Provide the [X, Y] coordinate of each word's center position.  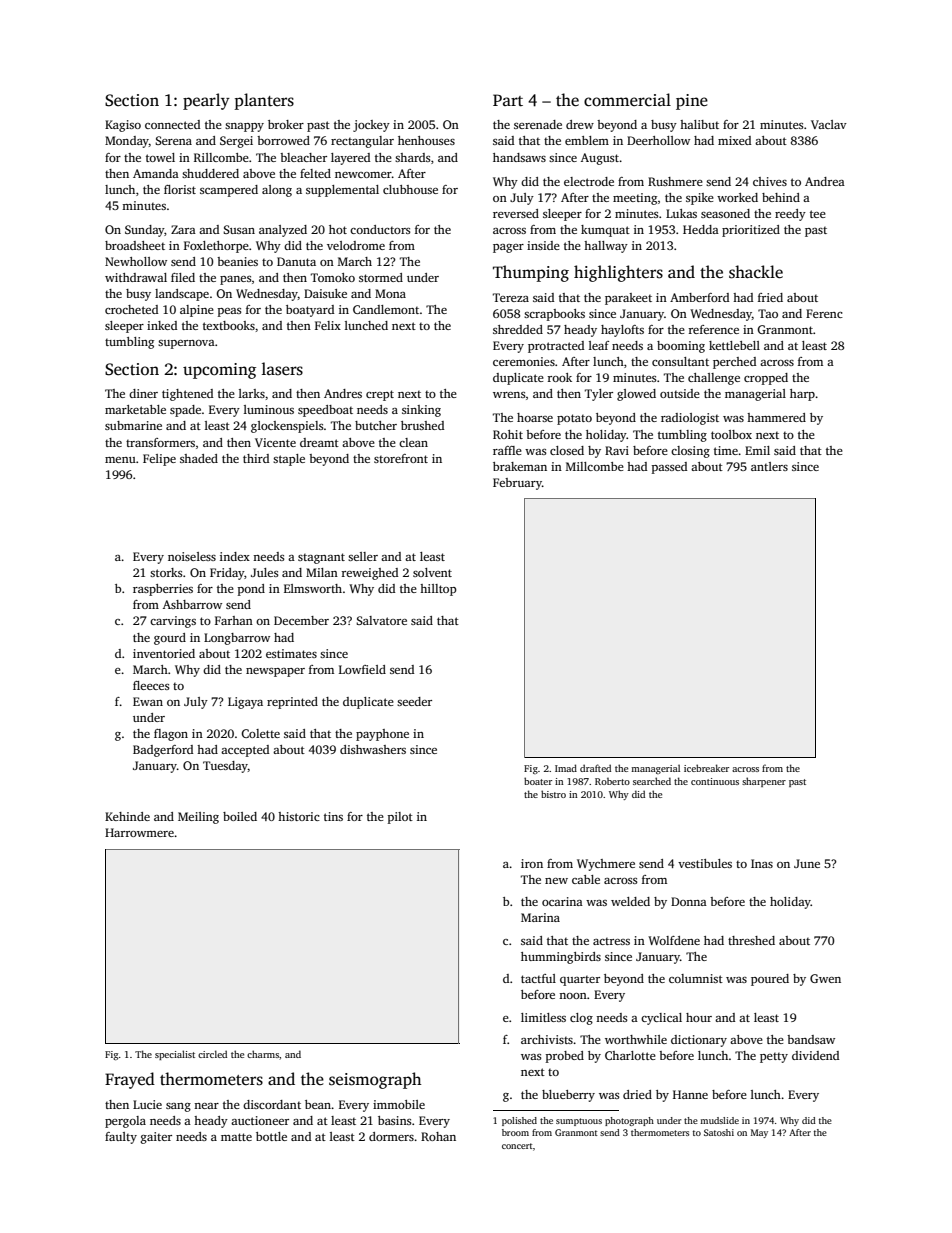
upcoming [219, 371]
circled [212, 1054]
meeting [635, 199]
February [517, 484]
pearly [206, 101]
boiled [240, 816]
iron [532, 863]
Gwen [825, 978]
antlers [769, 466]
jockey [371, 126]
